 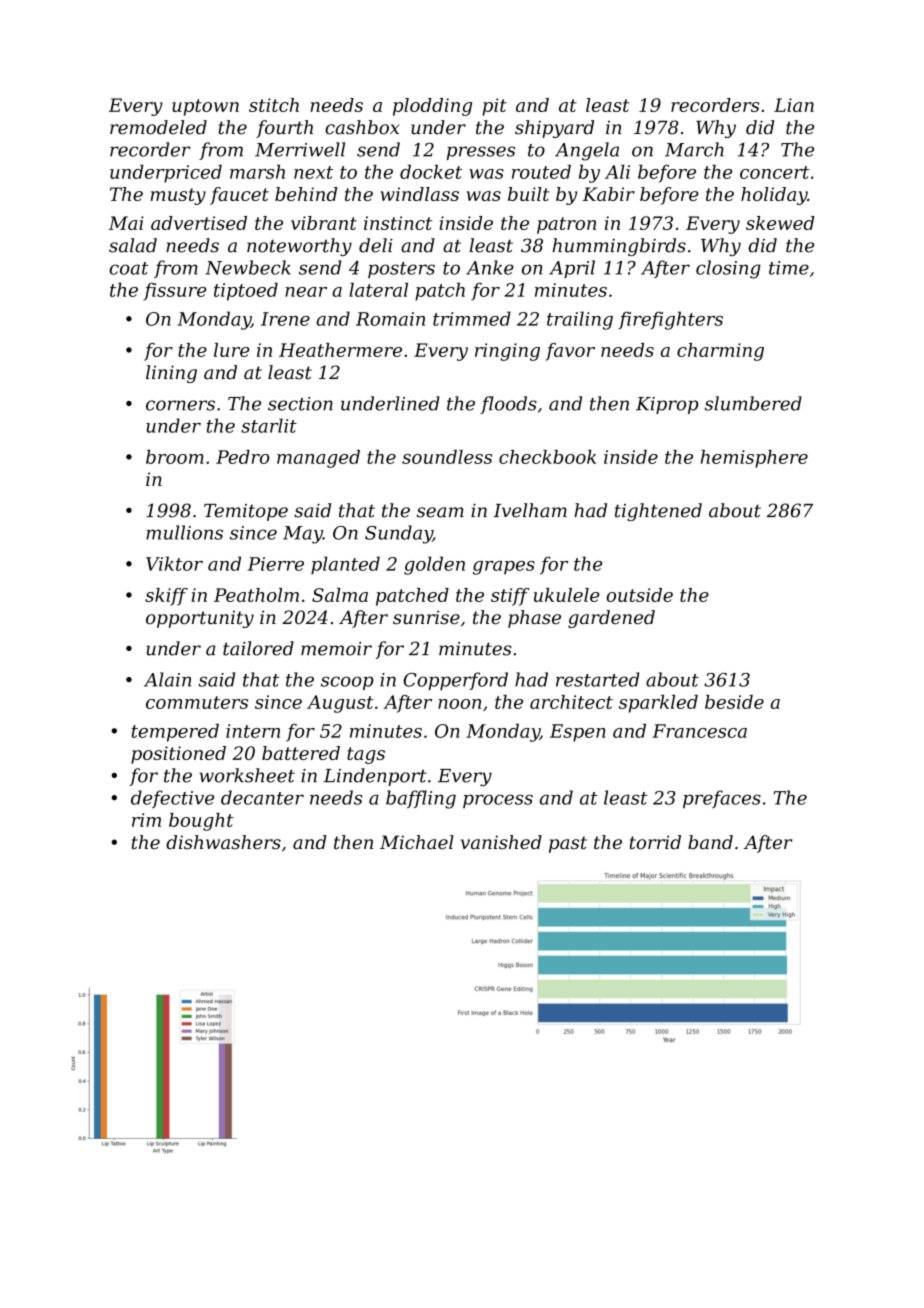 I want to click on hemisphere, so click(x=754, y=459).
